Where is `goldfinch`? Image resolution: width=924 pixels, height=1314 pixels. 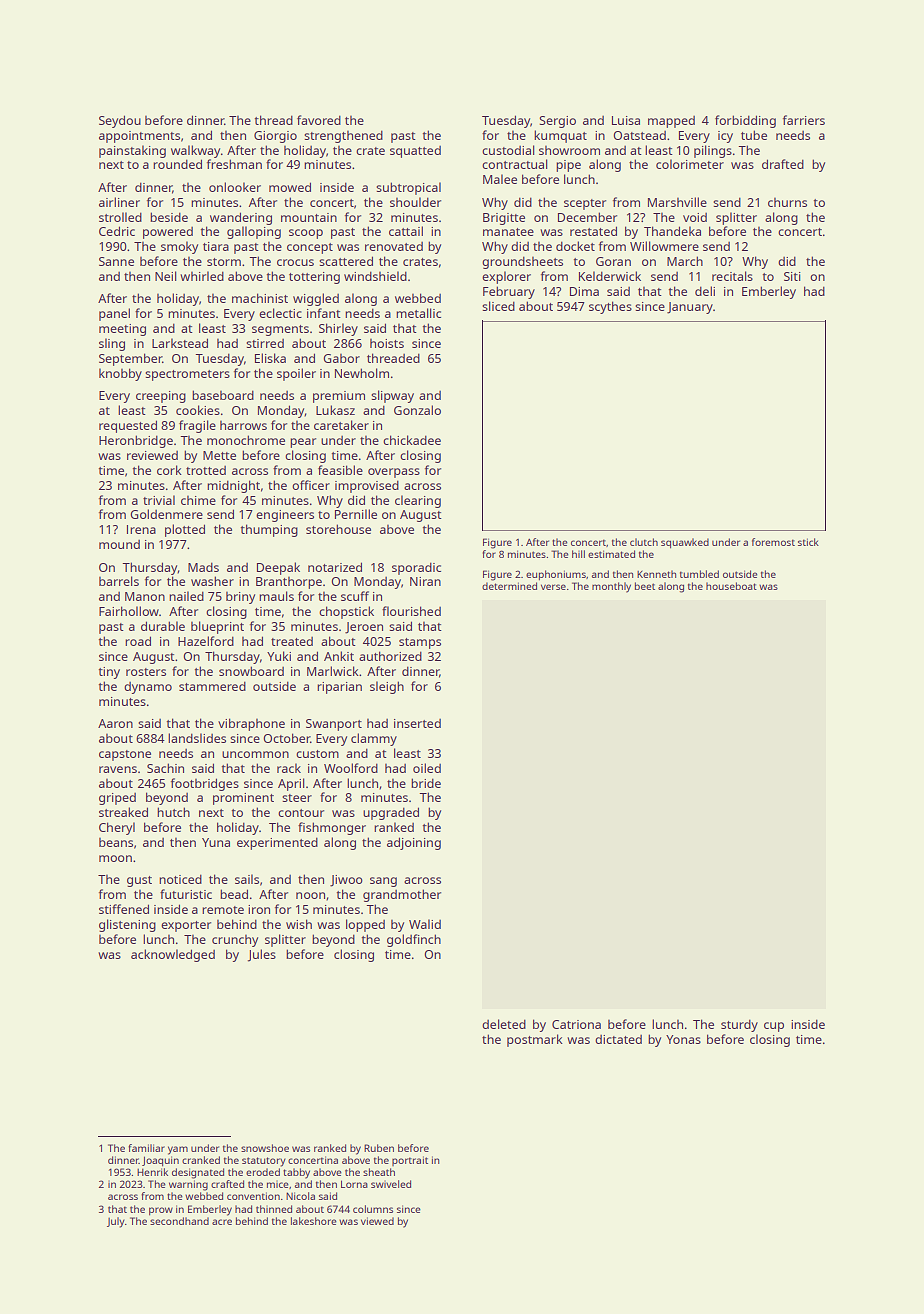
goldfinch is located at coordinates (414, 940).
